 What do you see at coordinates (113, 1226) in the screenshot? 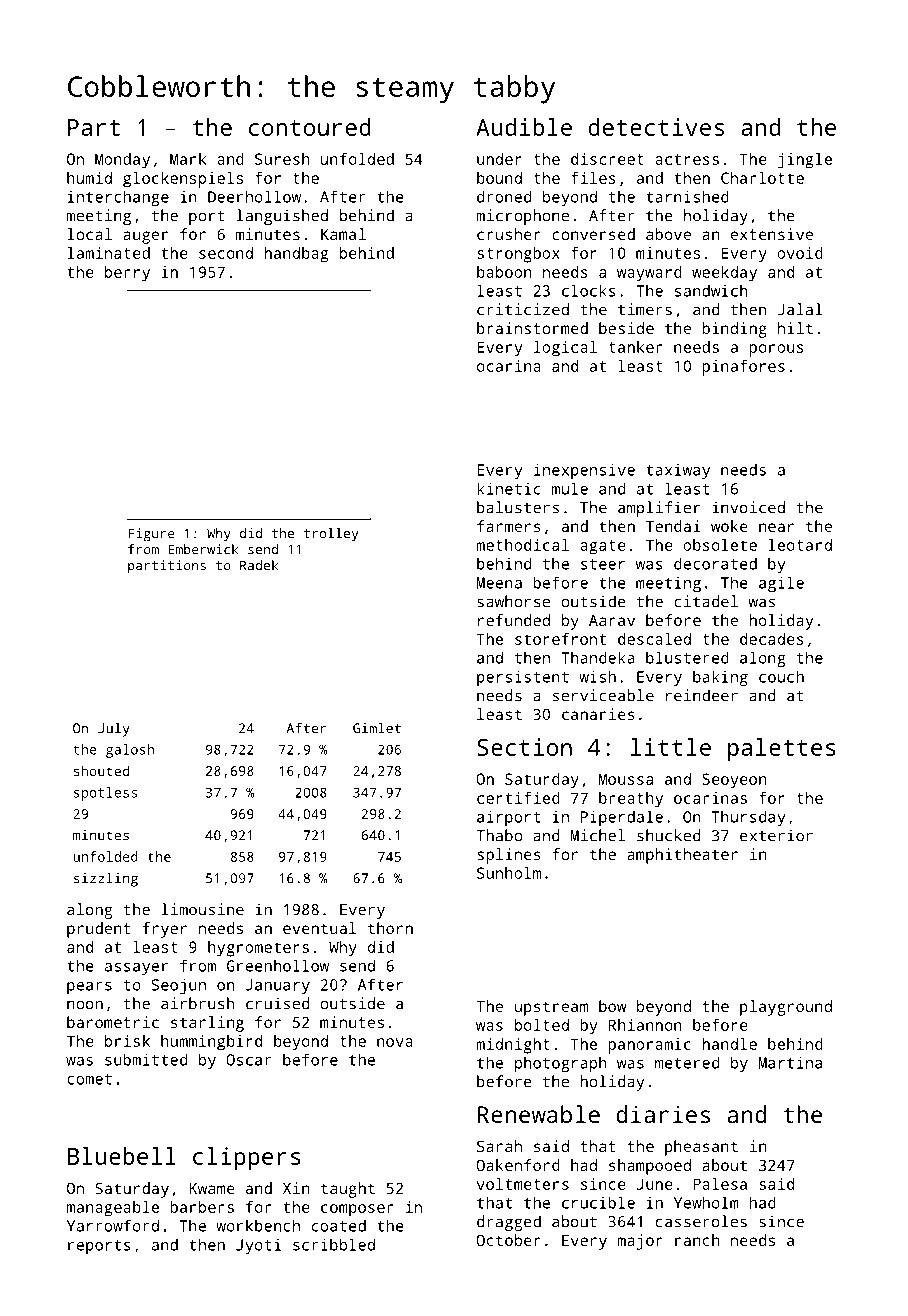
I see `Yarrowford` at bounding box center [113, 1226].
